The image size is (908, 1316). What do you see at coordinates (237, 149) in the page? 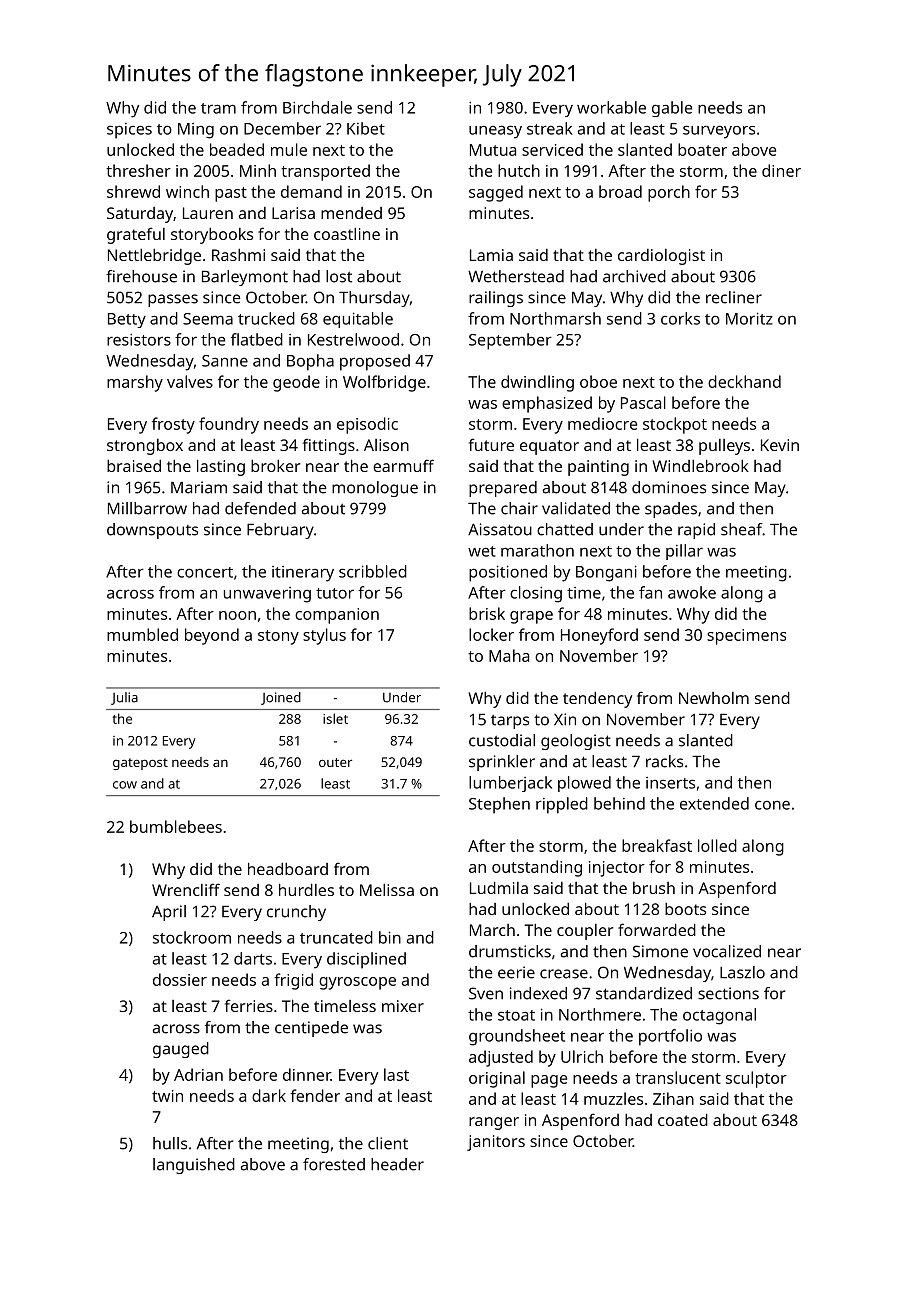
I see `beaded` at bounding box center [237, 149].
